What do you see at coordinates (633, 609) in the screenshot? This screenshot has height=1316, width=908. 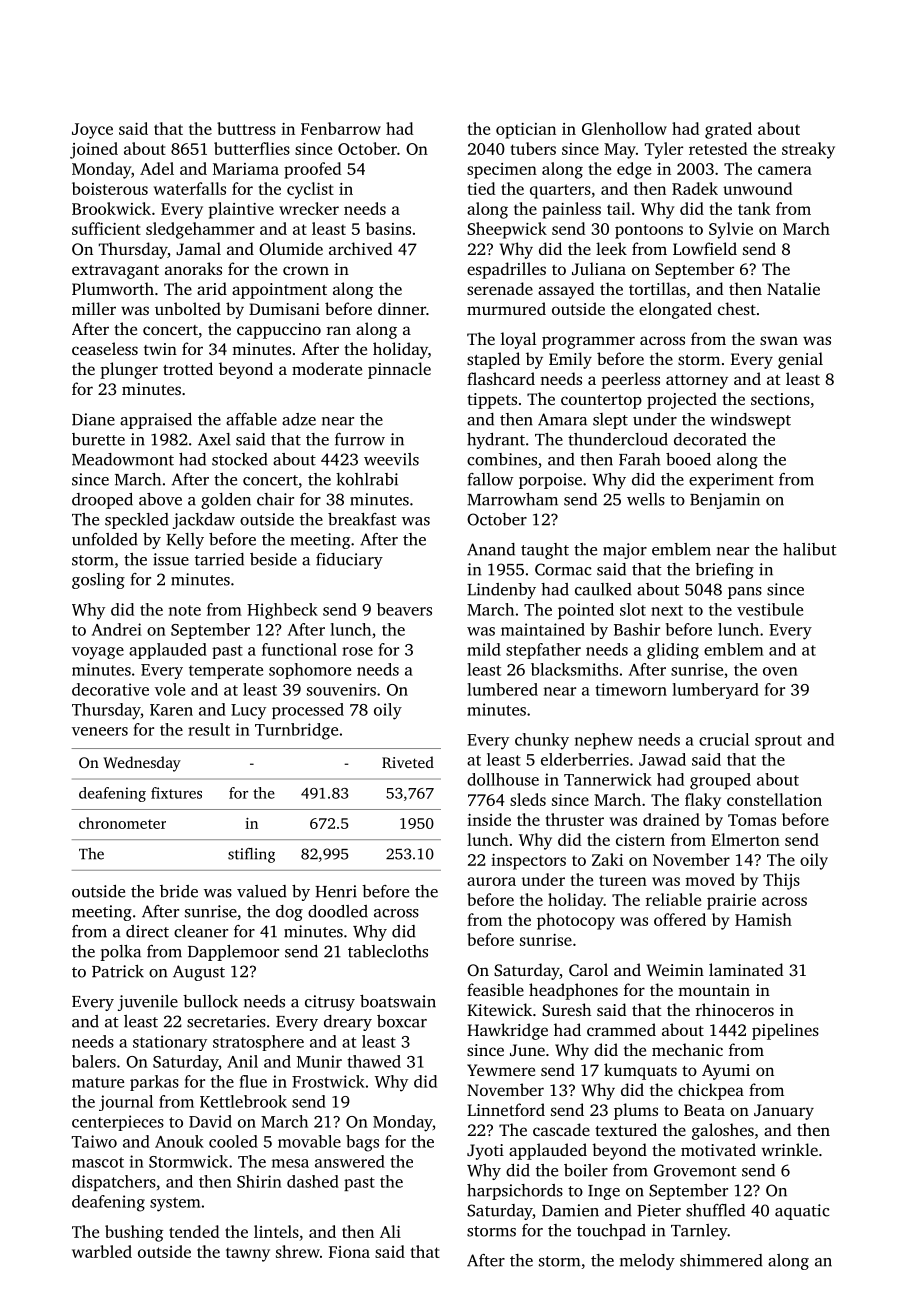 I see `slot` at bounding box center [633, 609].
